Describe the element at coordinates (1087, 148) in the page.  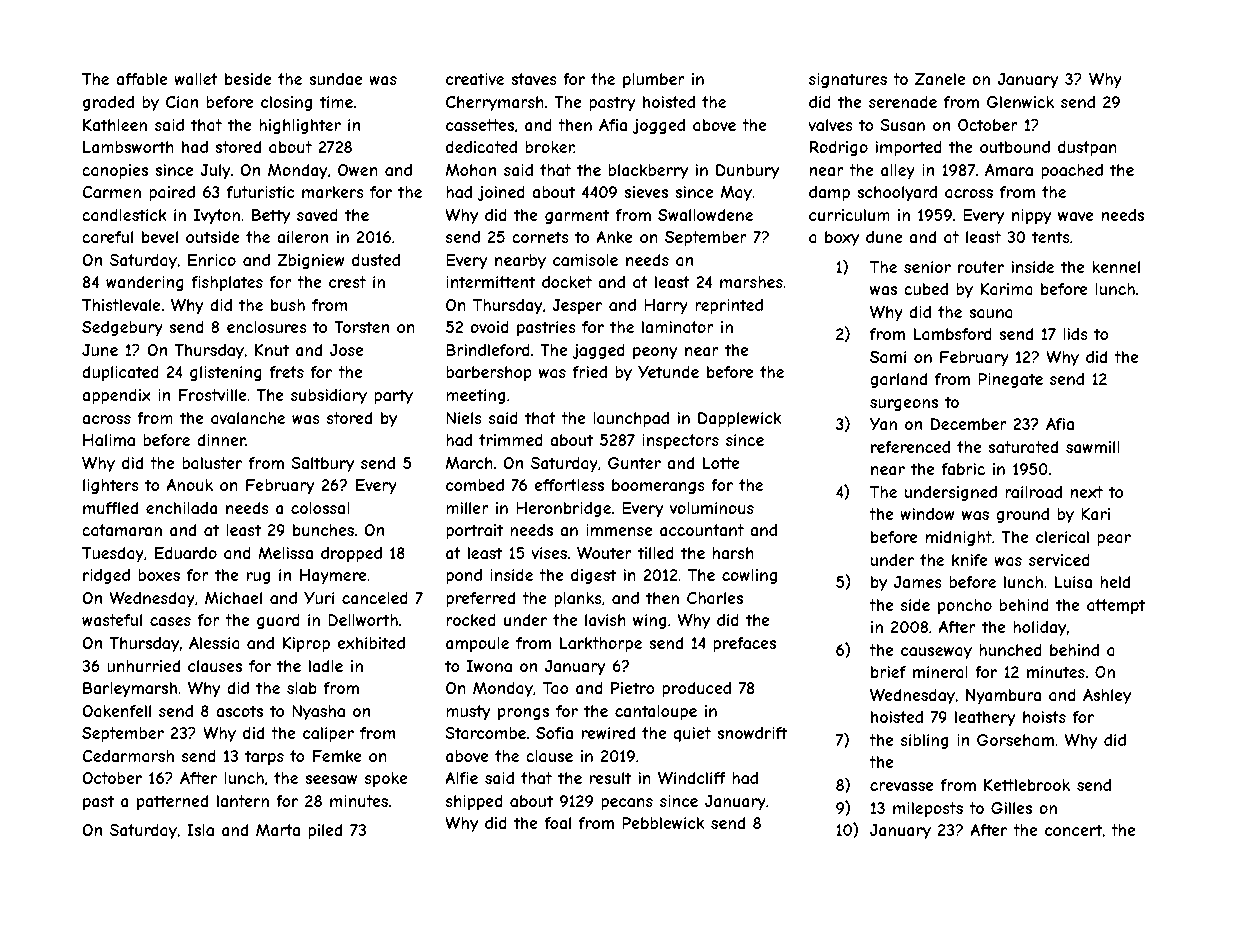
I see `dustpan` at that location.
